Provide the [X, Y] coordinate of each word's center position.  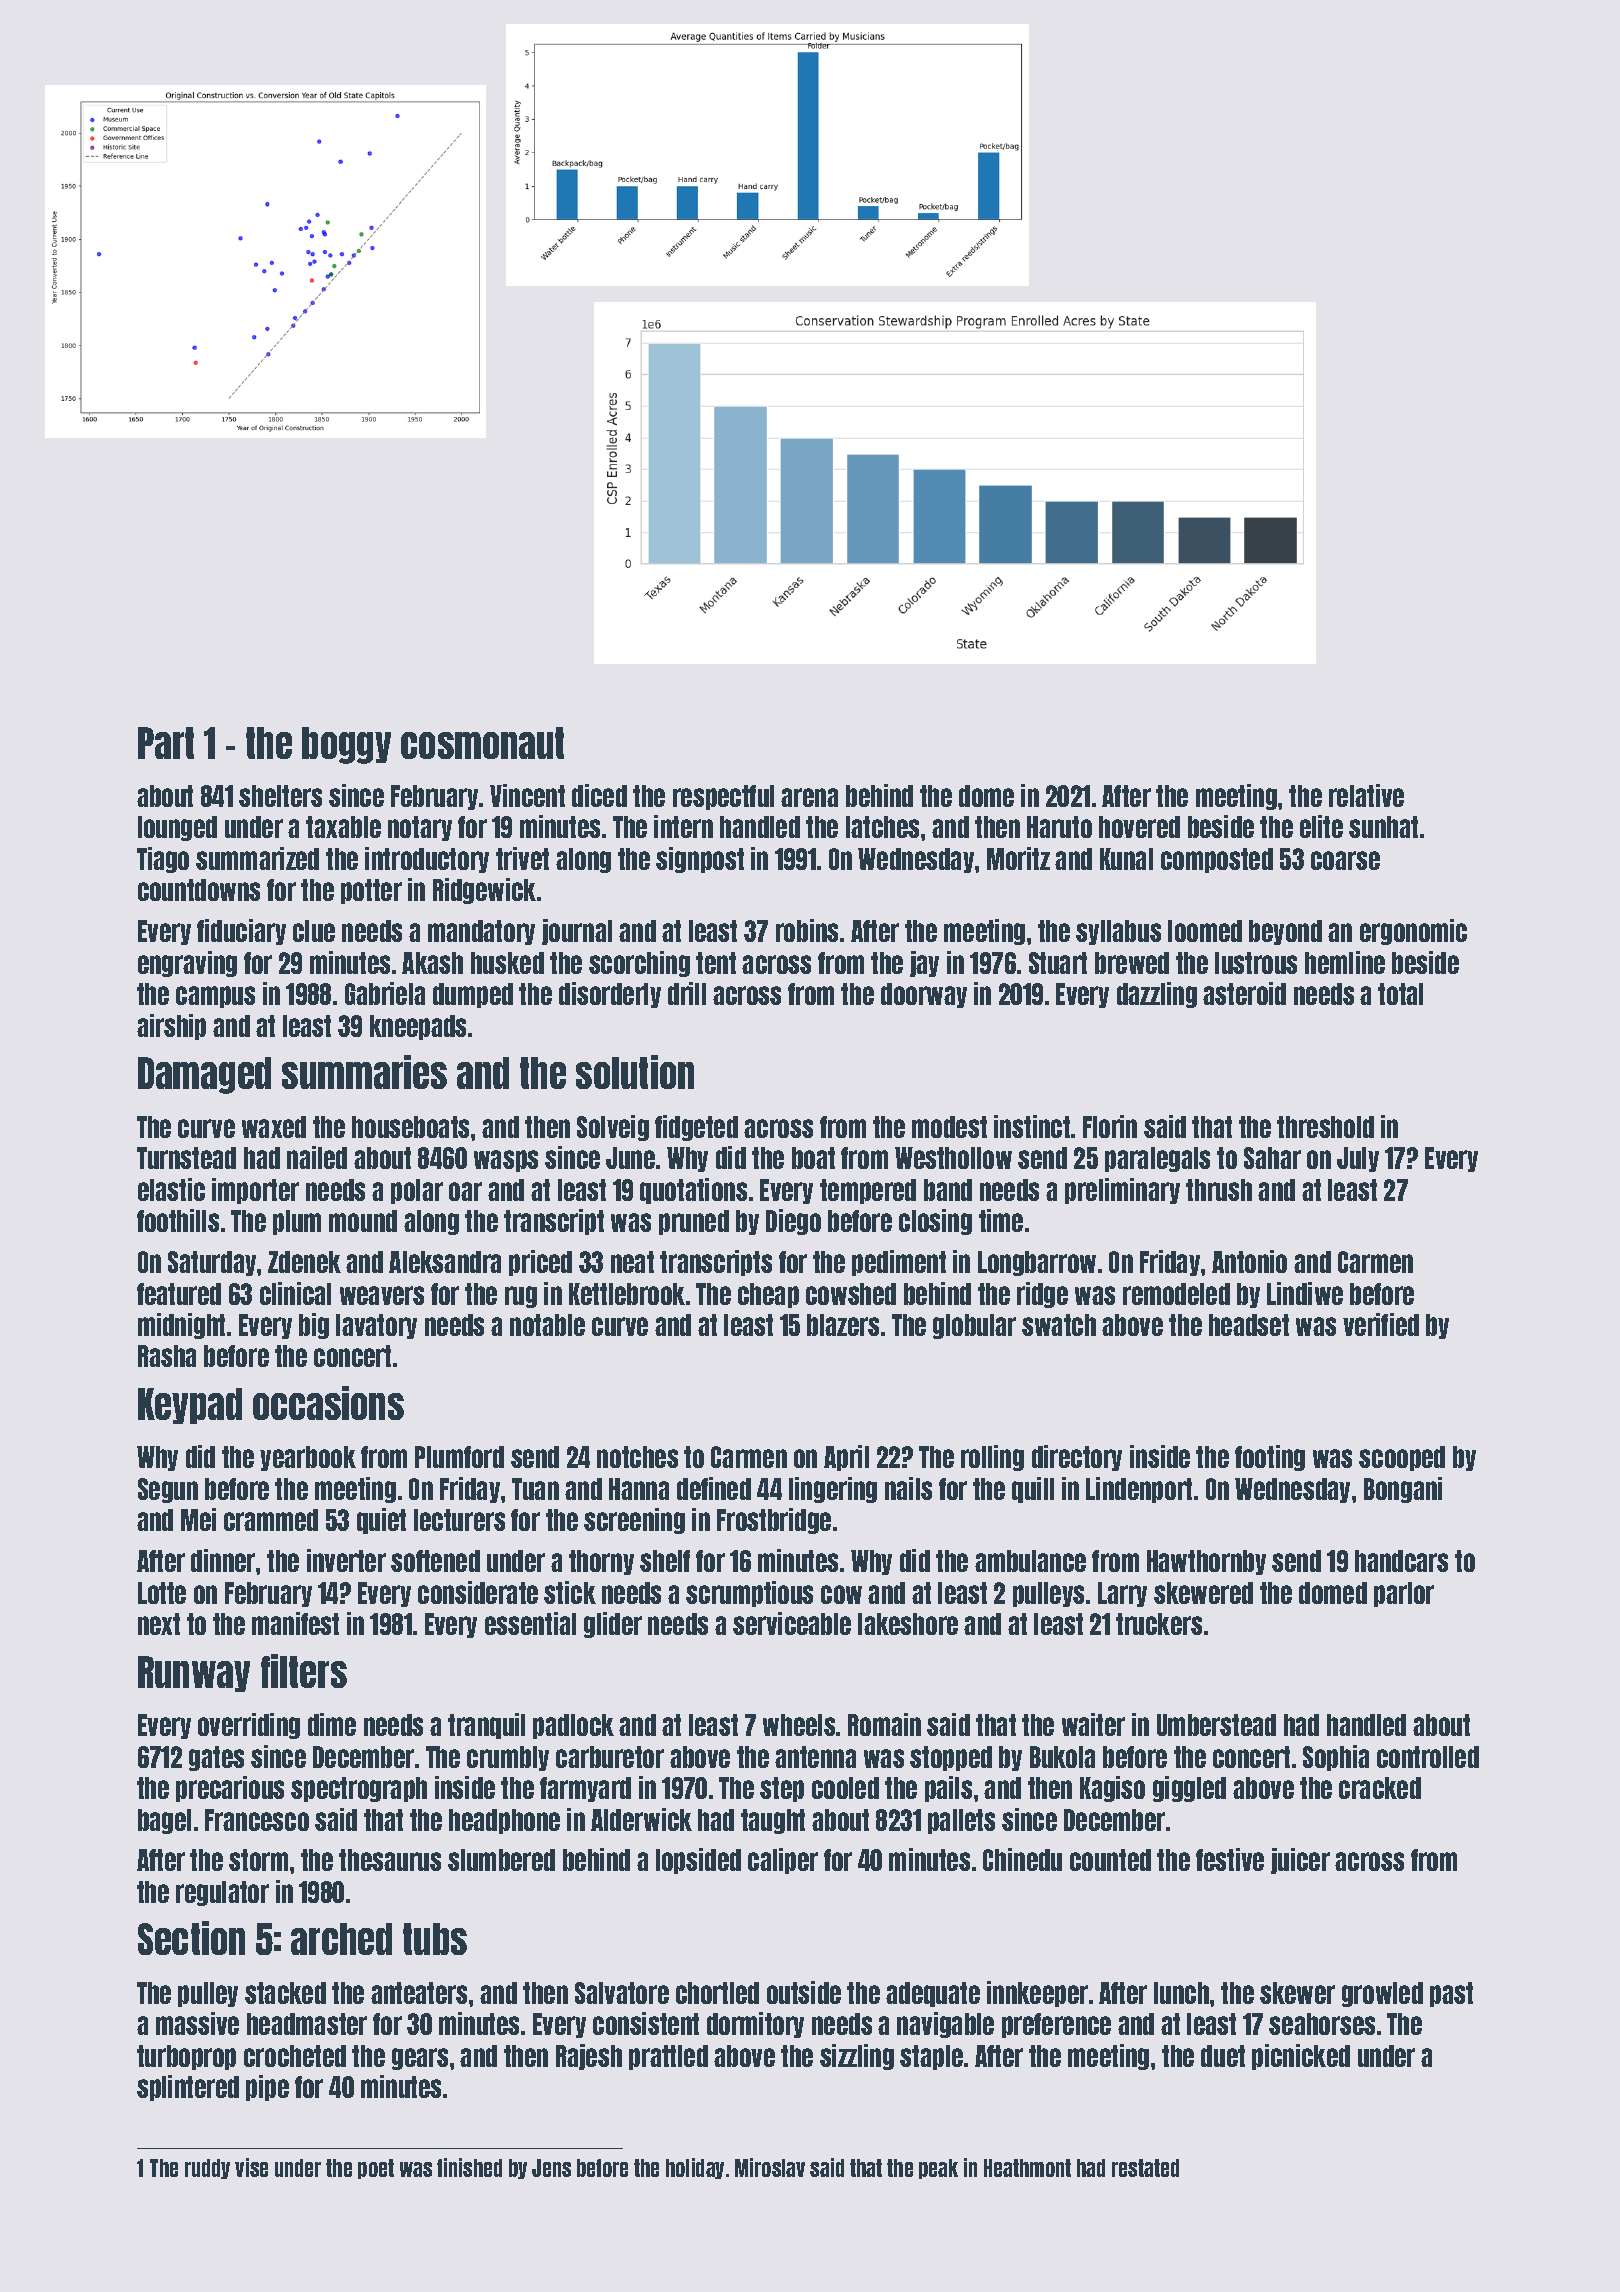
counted [1110, 1860]
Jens [551, 2168]
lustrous [1256, 963]
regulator [222, 1893]
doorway [924, 995]
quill [1033, 1490]
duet [1223, 2056]
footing [1270, 1458]
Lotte [162, 1593]
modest [949, 1127]
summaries [364, 1072]
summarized [257, 858]
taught [773, 1821]
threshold [1325, 1127]
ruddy [207, 2169]
